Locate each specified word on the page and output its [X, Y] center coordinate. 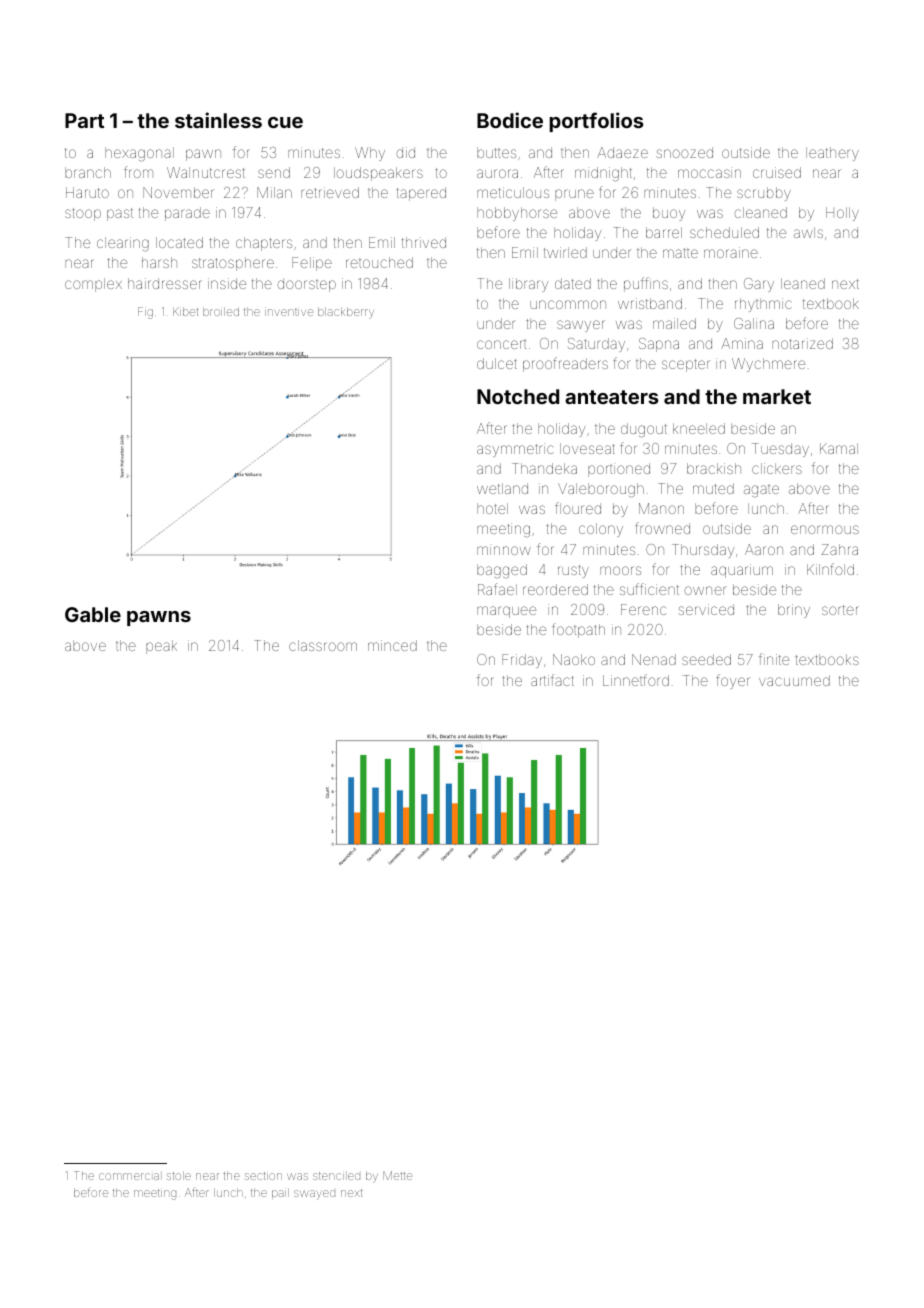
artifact [552, 680]
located [179, 242]
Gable [93, 614]
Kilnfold [830, 569]
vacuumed [794, 680]
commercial [129, 1176]
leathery [832, 154]
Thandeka [544, 468]
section [263, 1176]
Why [370, 154]
